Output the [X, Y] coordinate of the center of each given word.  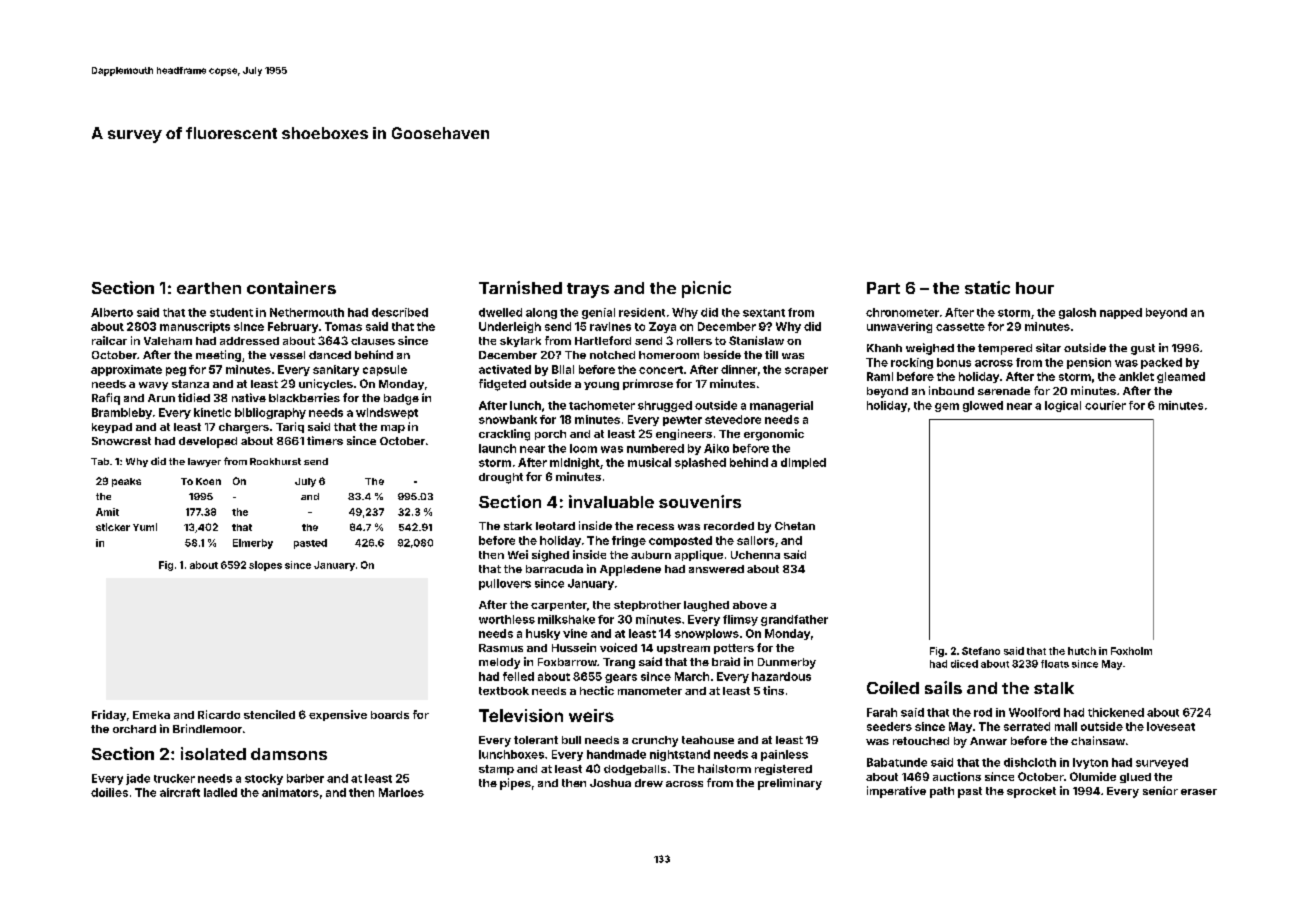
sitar [1048, 347]
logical [1063, 406]
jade [138, 779]
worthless [507, 619]
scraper [806, 371]
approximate [126, 370]
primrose [648, 384]
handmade [616, 754]
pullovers [505, 584]
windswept [387, 413]
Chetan [795, 526]
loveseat [1171, 726]
